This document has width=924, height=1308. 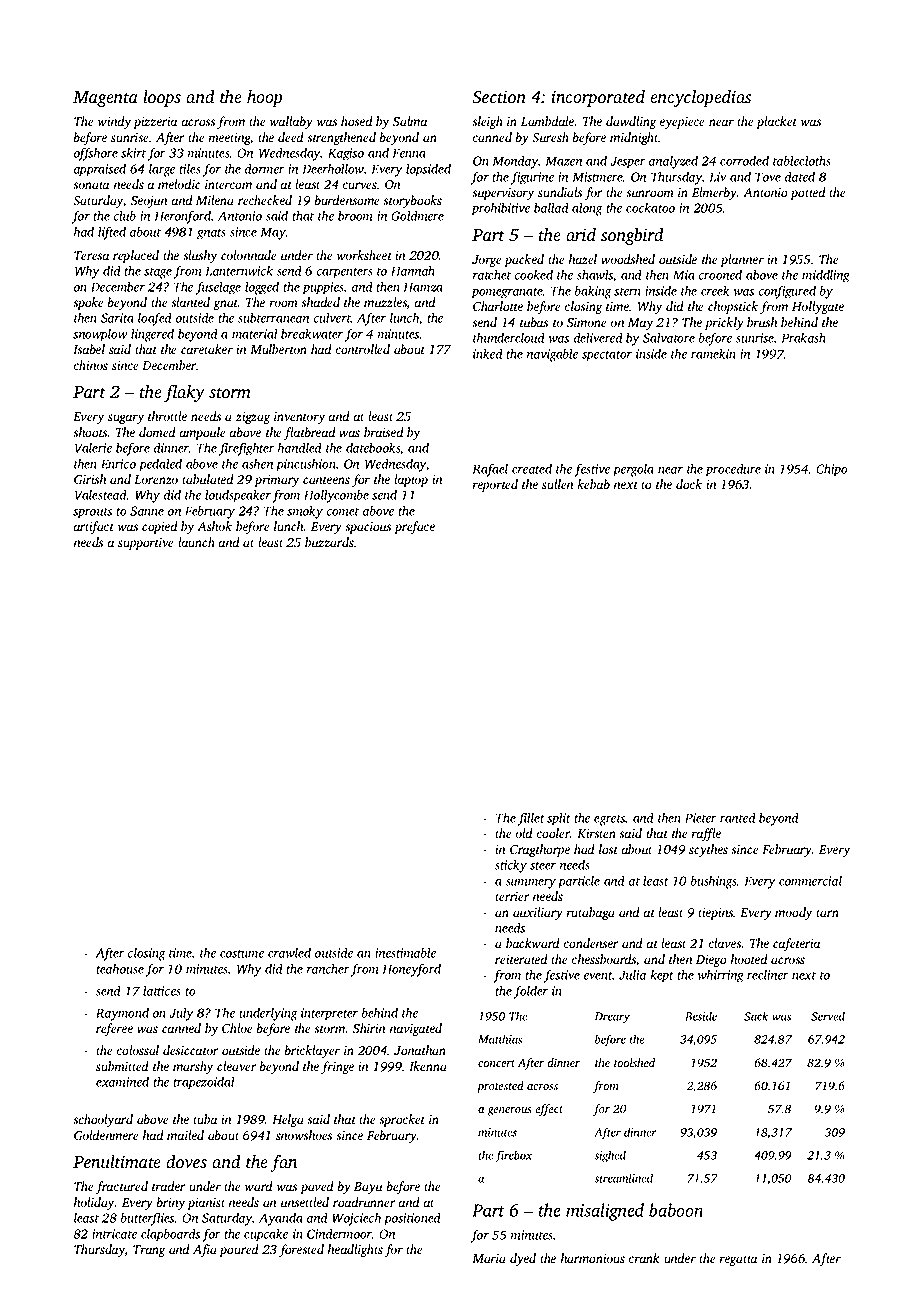 I want to click on zigzag, so click(x=253, y=418).
